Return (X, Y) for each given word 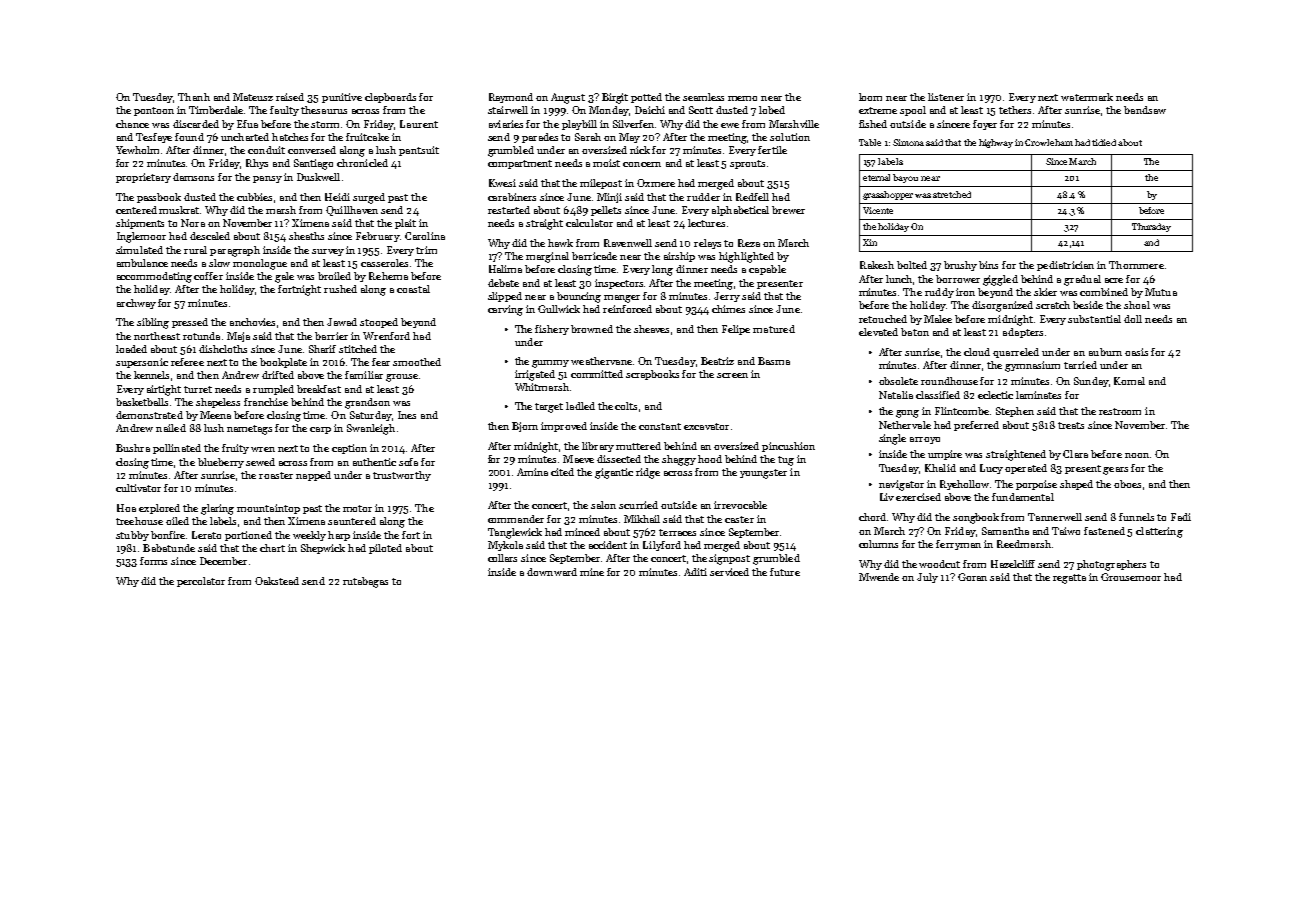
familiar (364, 375)
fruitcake (367, 137)
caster (739, 519)
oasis (1136, 352)
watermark (1087, 97)
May (629, 138)
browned (592, 329)
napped (313, 476)
